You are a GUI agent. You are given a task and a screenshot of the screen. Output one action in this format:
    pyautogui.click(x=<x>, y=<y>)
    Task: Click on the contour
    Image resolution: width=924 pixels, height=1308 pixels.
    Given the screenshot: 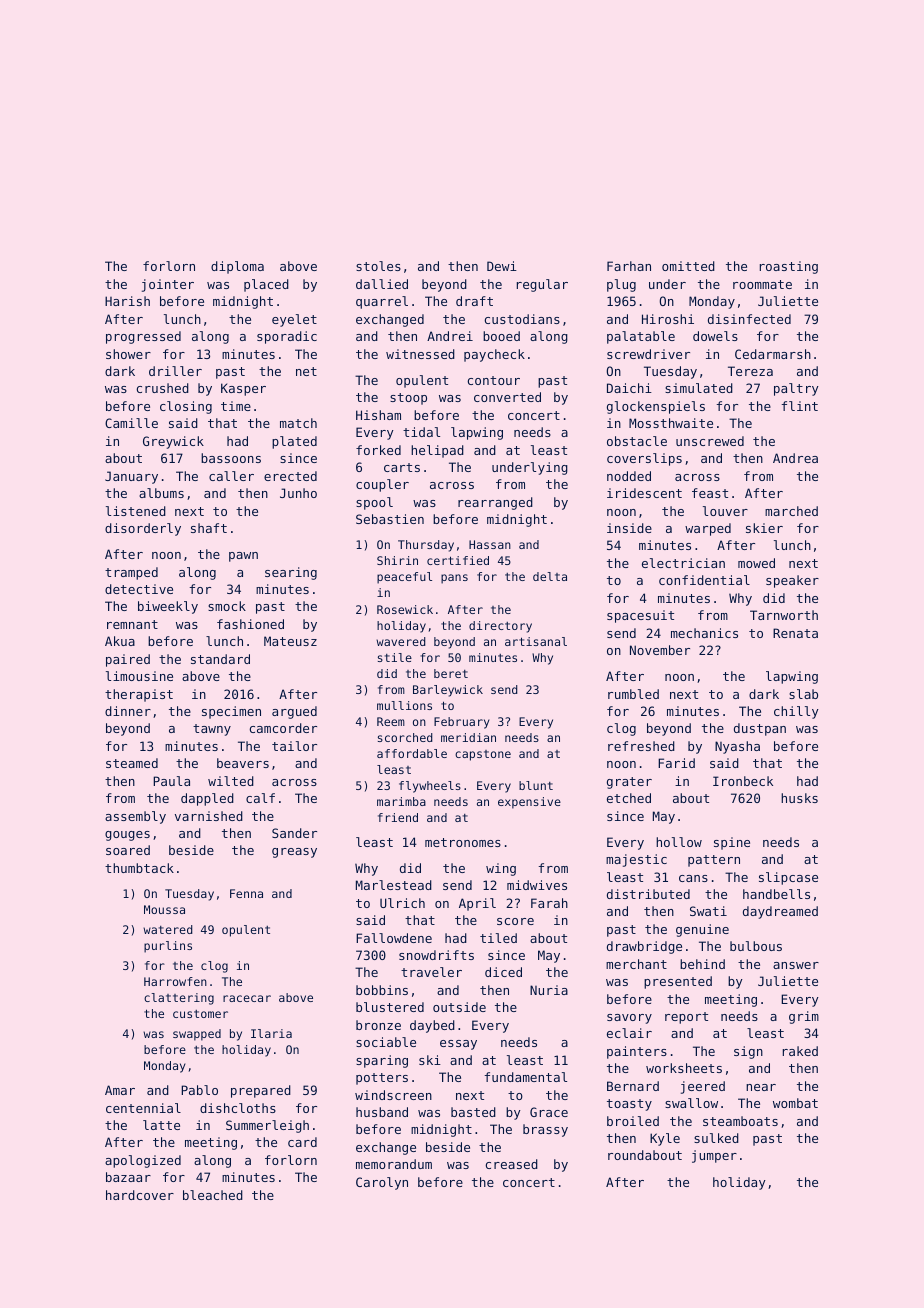 What is the action you would take?
    pyautogui.click(x=493, y=380)
